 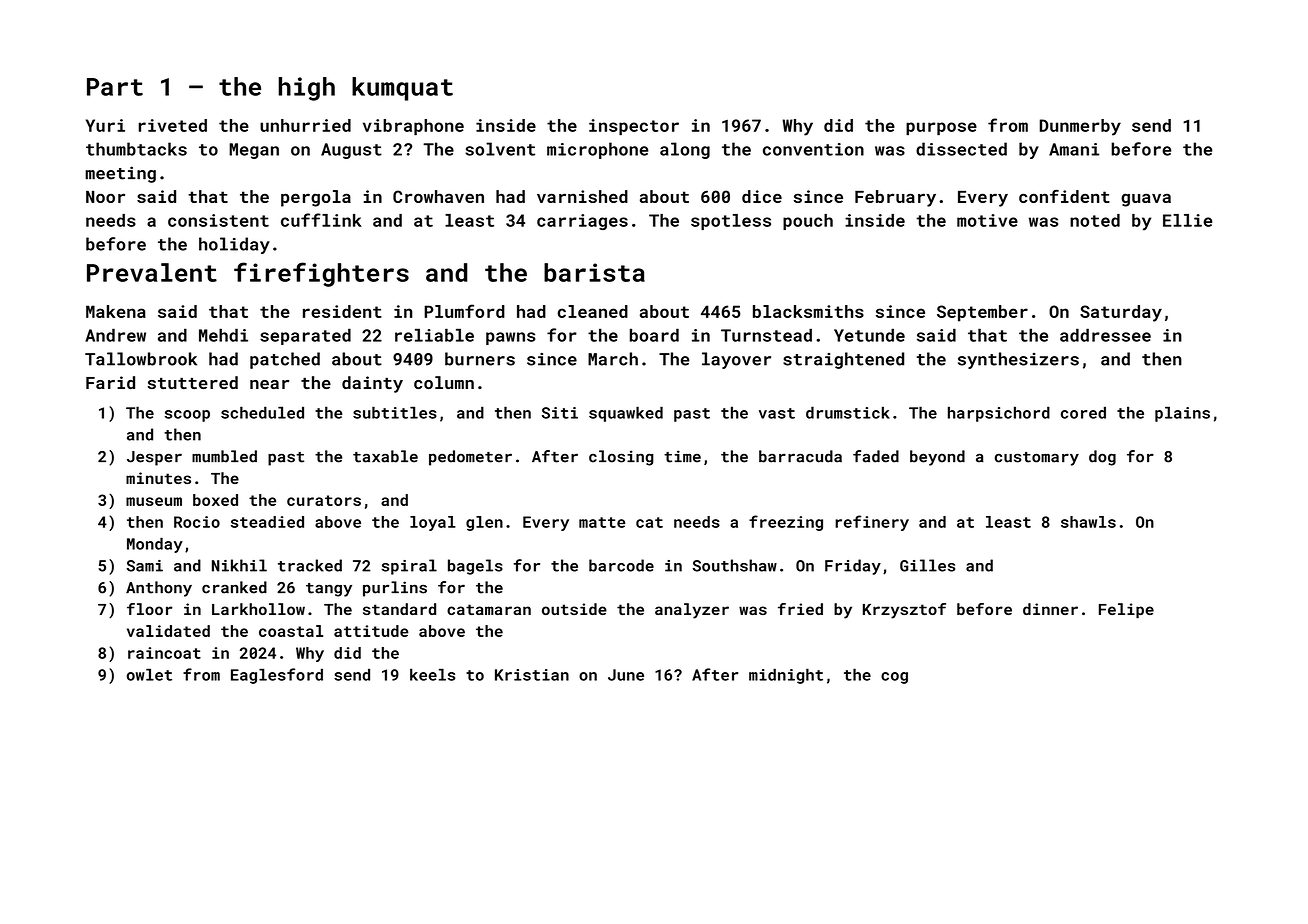 I want to click on cored, so click(x=1083, y=412).
